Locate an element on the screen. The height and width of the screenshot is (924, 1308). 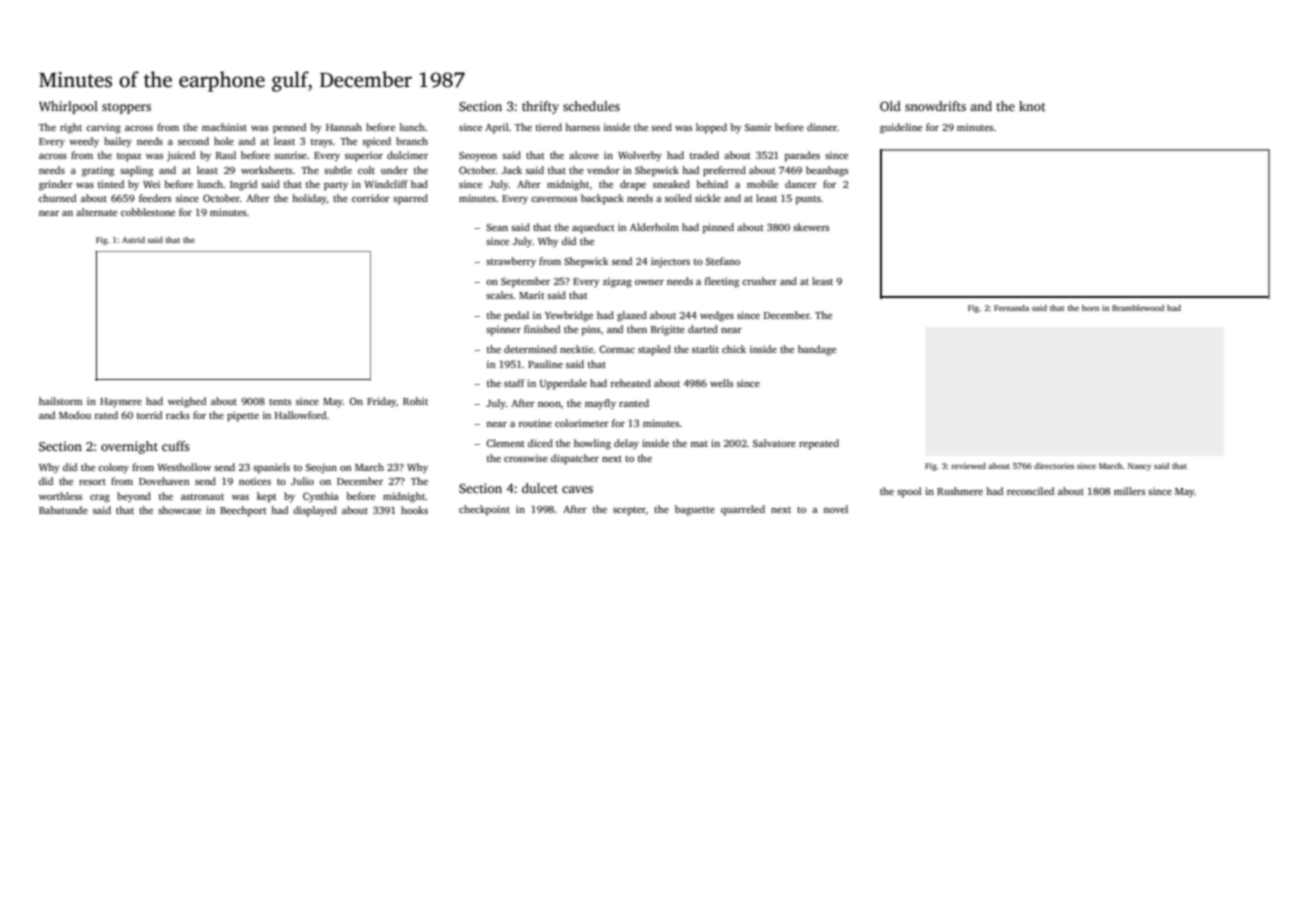
repeated is located at coordinates (819, 444).
